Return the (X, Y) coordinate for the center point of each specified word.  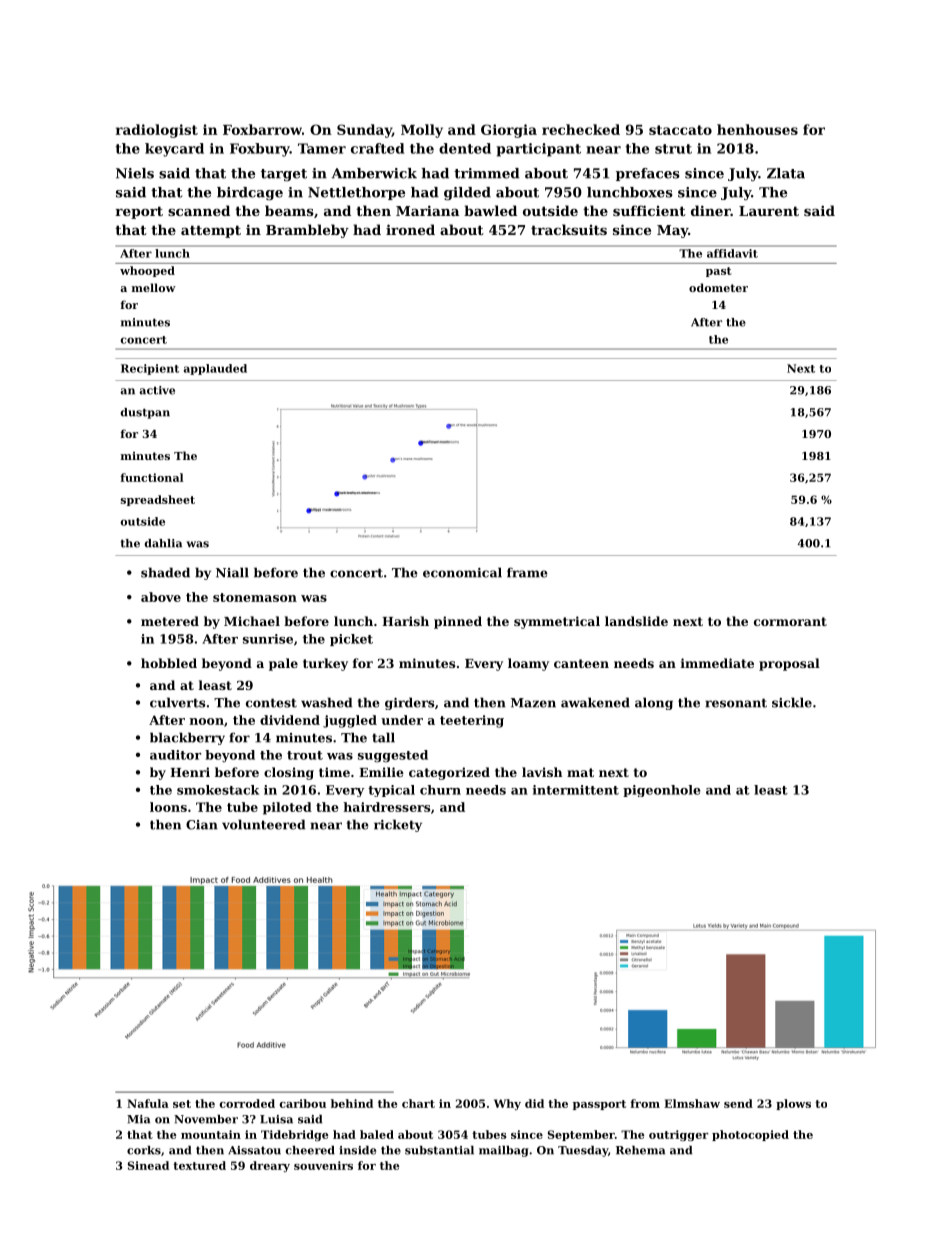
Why (507, 1104)
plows (793, 1104)
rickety (398, 825)
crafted (377, 148)
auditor (175, 755)
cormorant (790, 621)
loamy (528, 664)
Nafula (148, 1103)
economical (462, 572)
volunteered (263, 824)
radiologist (157, 131)
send (738, 1103)
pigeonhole (661, 791)
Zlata (786, 173)
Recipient (150, 369)
